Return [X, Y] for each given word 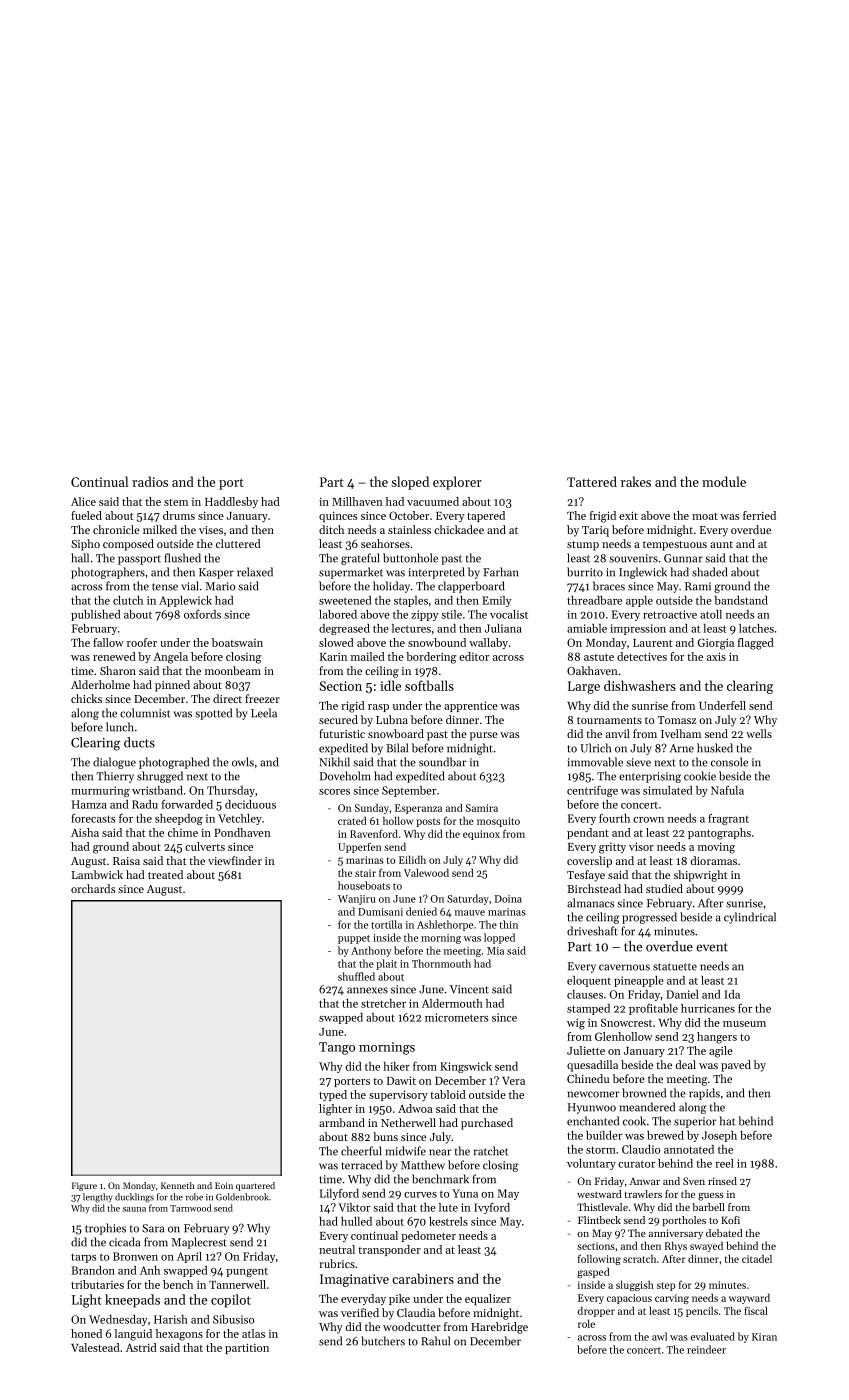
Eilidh [412, 859]
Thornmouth [441, 963]
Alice [83, 501]
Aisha [85, 832]
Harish [171, 1319]
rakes [636, 481]
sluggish [635, 1285]
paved [736, 1066]
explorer [457, 483]
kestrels [448, 1221]
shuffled [356, 976]
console [729, 762]
